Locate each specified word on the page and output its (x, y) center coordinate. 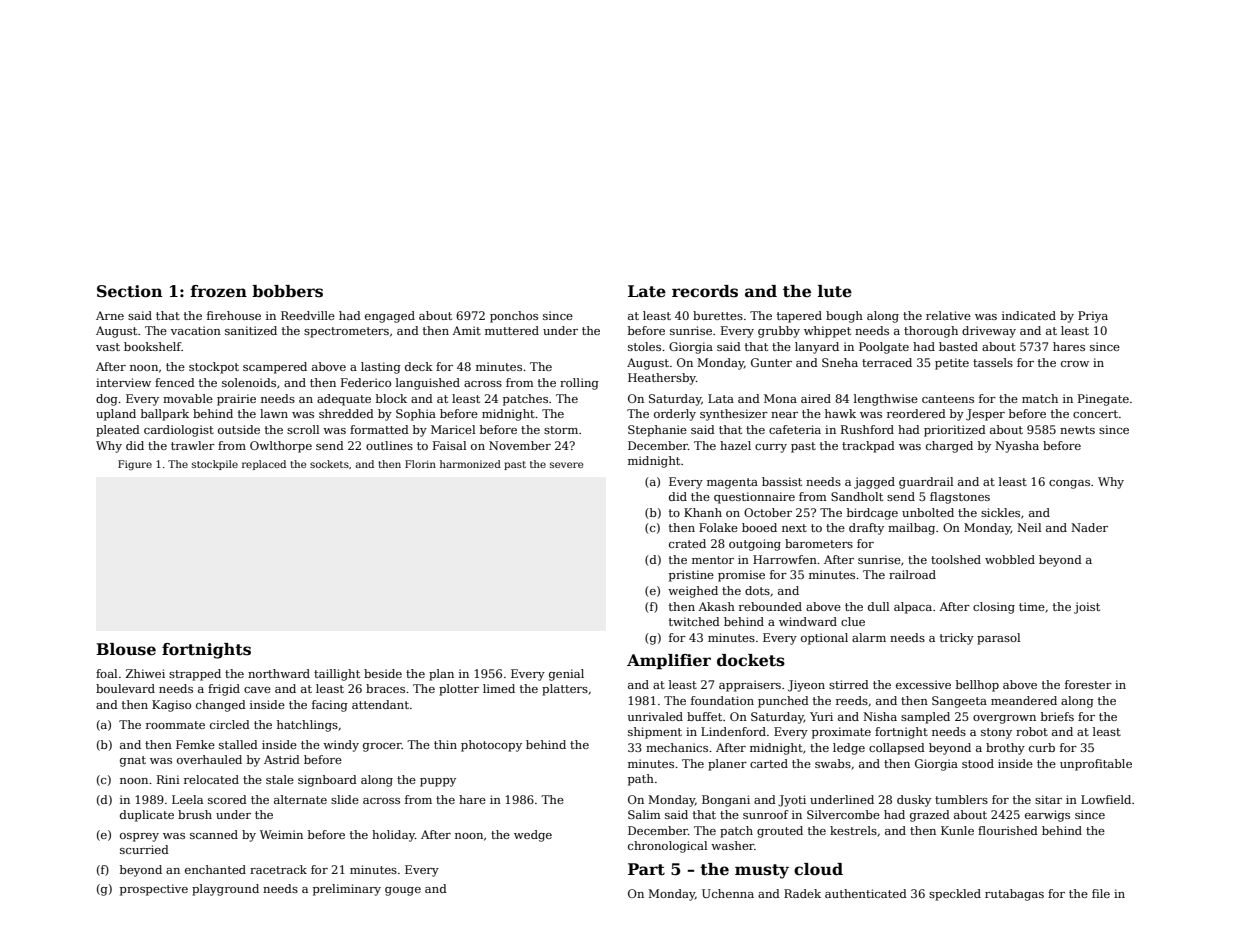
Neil (1029, 527)
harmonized (470, 464)
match (1040, 398)
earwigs (1047, 816)
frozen (219, 291)
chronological (667, 847)
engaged (390, 317)
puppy (438, 782)
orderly (675, 415)
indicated (1029, 315)
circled (230, 724)
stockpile (215, 465)
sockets (329, 464)
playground (225, 890)
